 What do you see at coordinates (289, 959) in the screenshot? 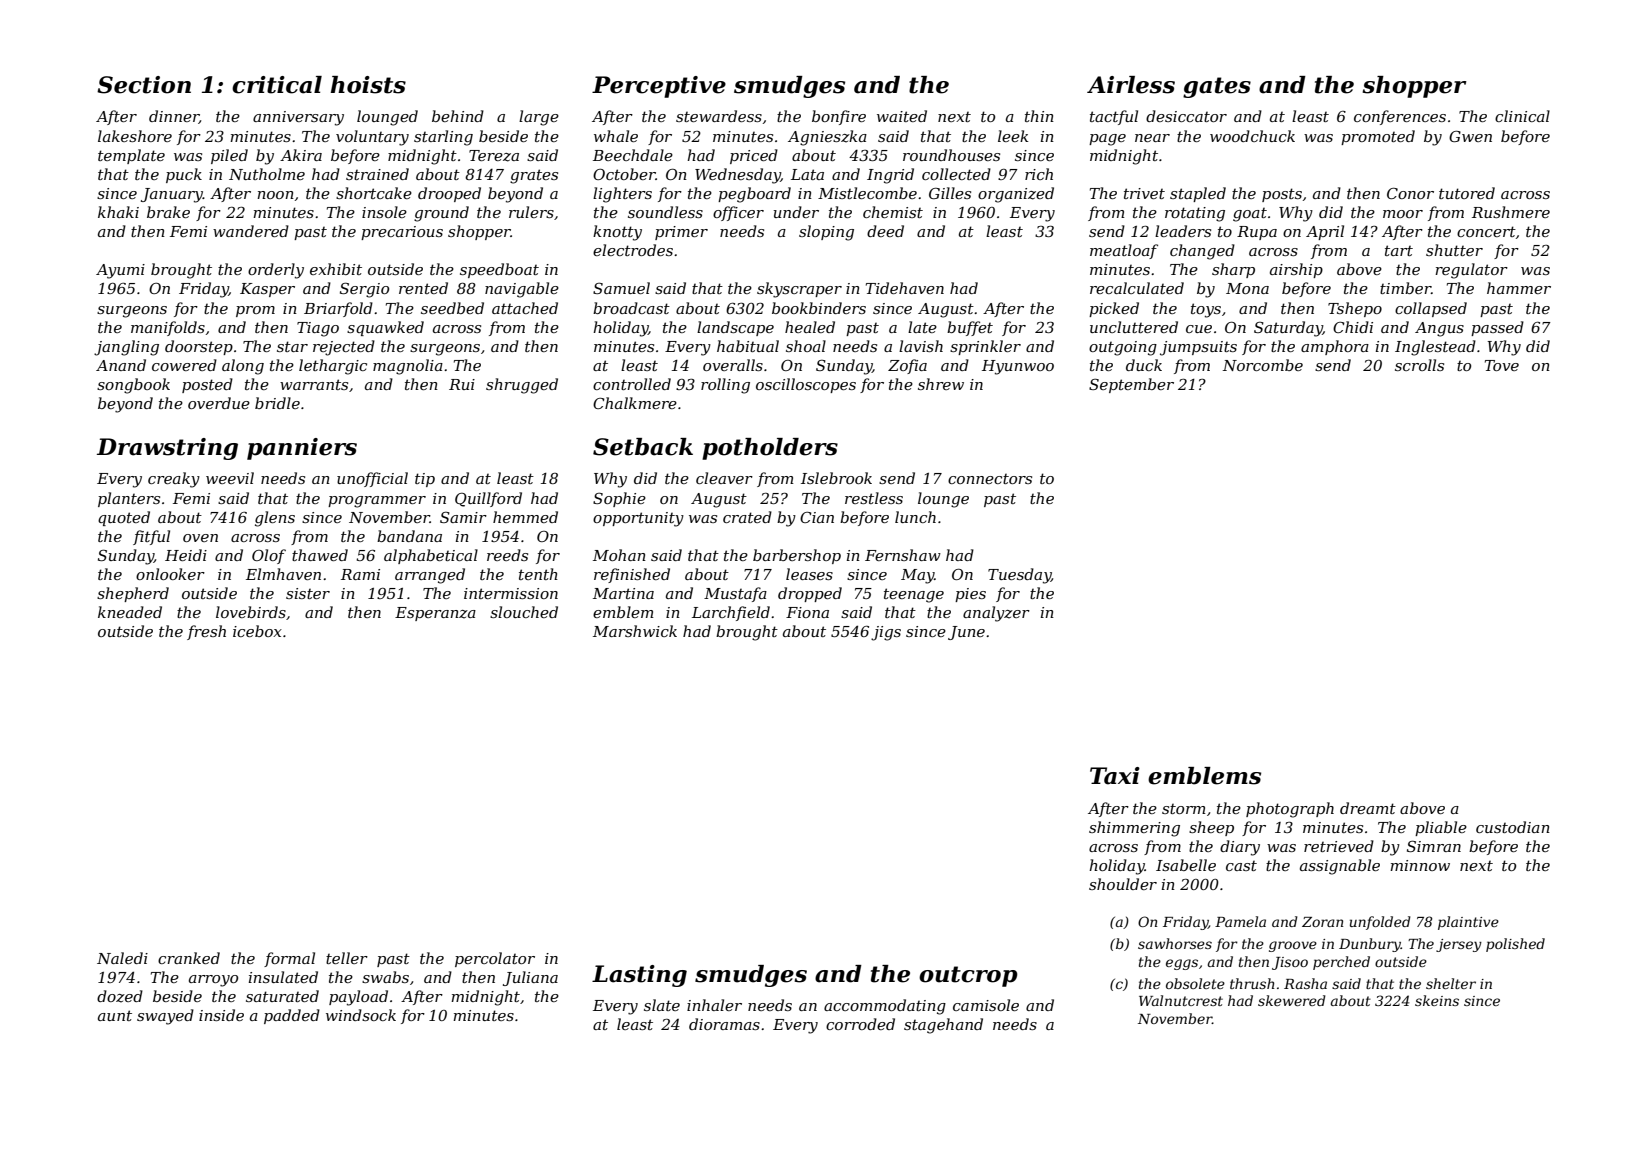
I see `formal` at bounding box center [289, 959].
